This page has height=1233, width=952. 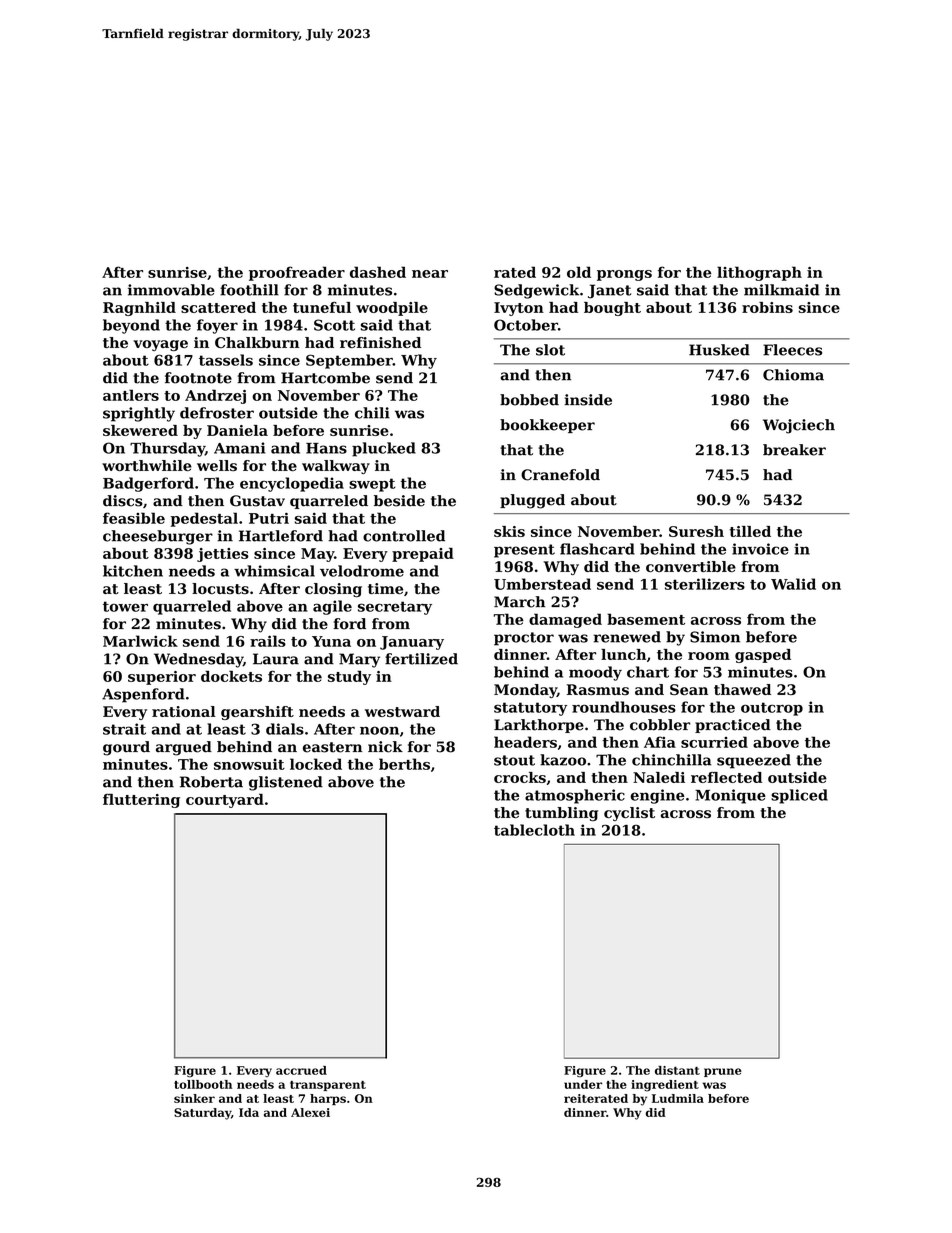 I want to click on kazoo, so click(x=563, y=760).
